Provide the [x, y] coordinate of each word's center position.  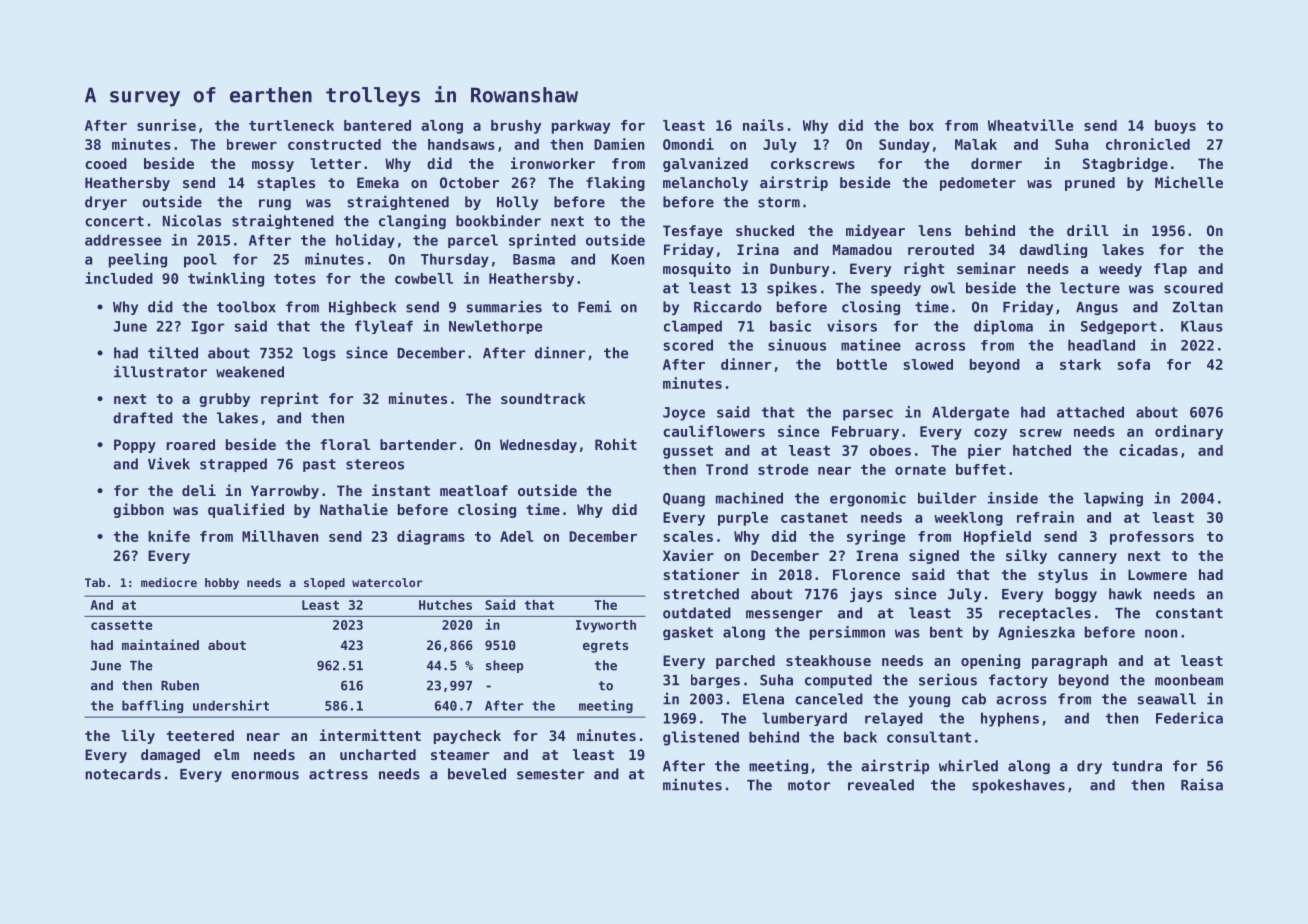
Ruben [180, 685]
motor [809, 785]
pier [984, 451]
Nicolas [192, 220]
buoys [1175, 127]
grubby [224, 400]
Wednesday [538, 446]
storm [779, 202]
